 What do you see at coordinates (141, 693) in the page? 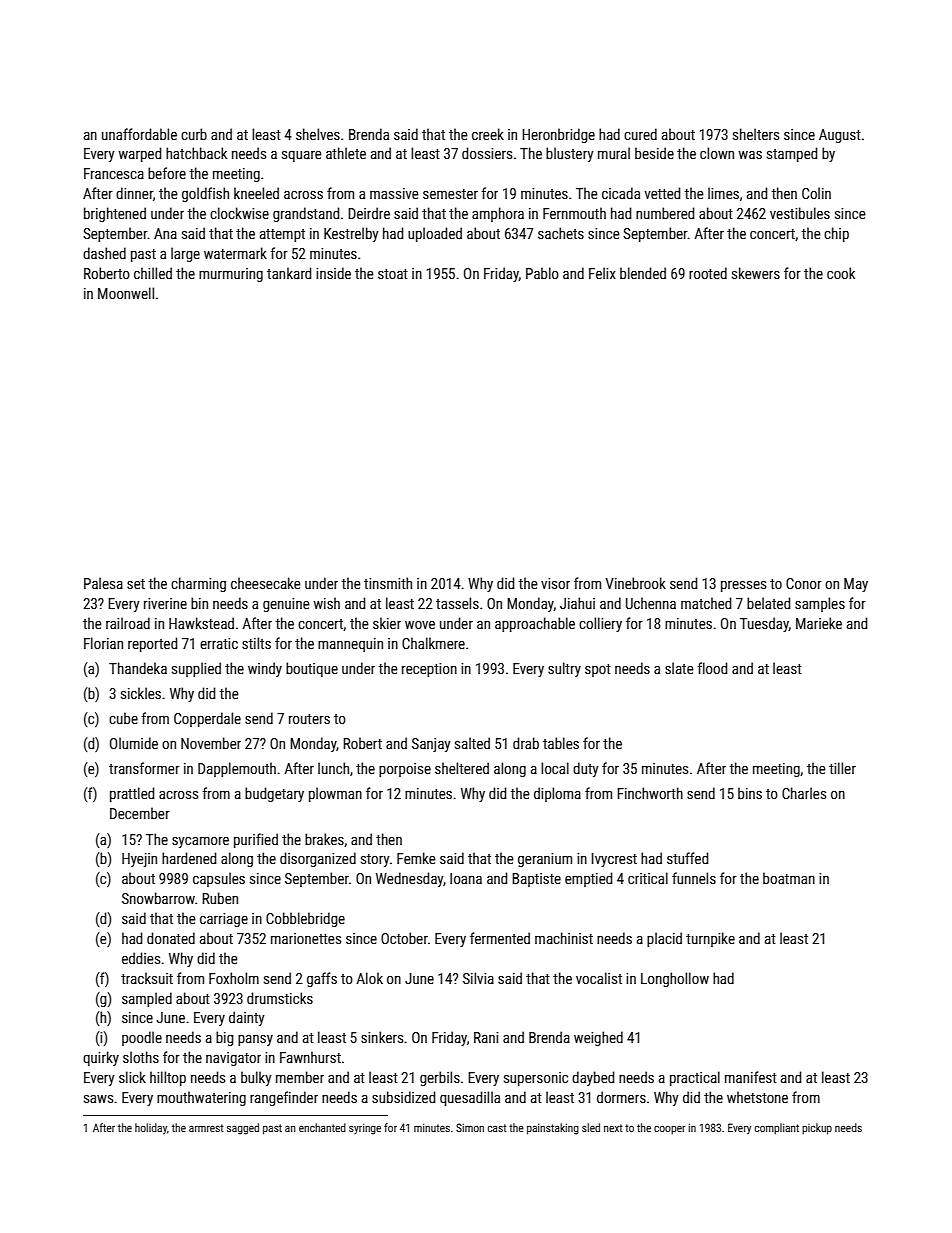
I see `sickles` at bounding box center [141, 693].
